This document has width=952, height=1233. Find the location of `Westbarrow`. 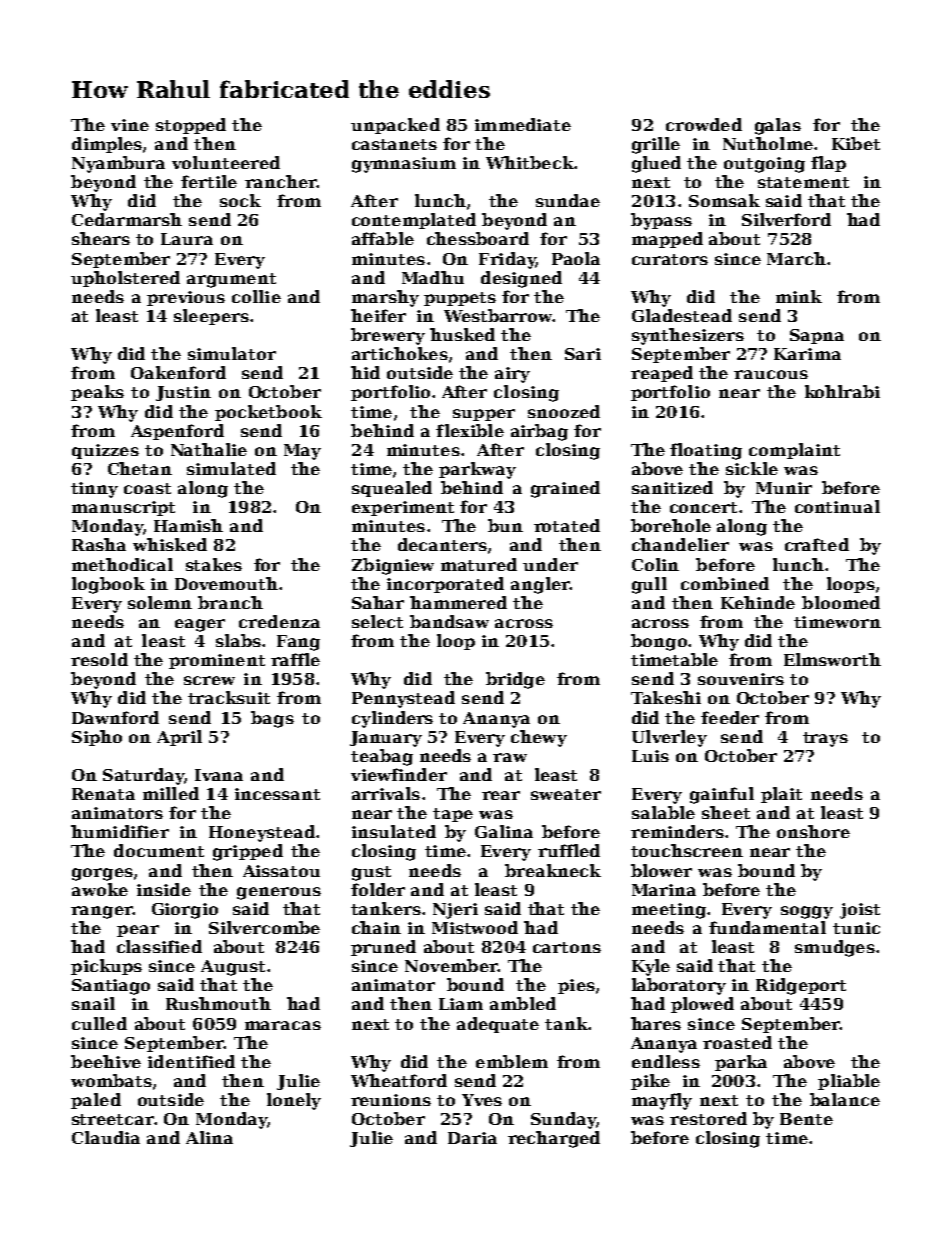

Westbarrow is located at coordinates (498, 315).
